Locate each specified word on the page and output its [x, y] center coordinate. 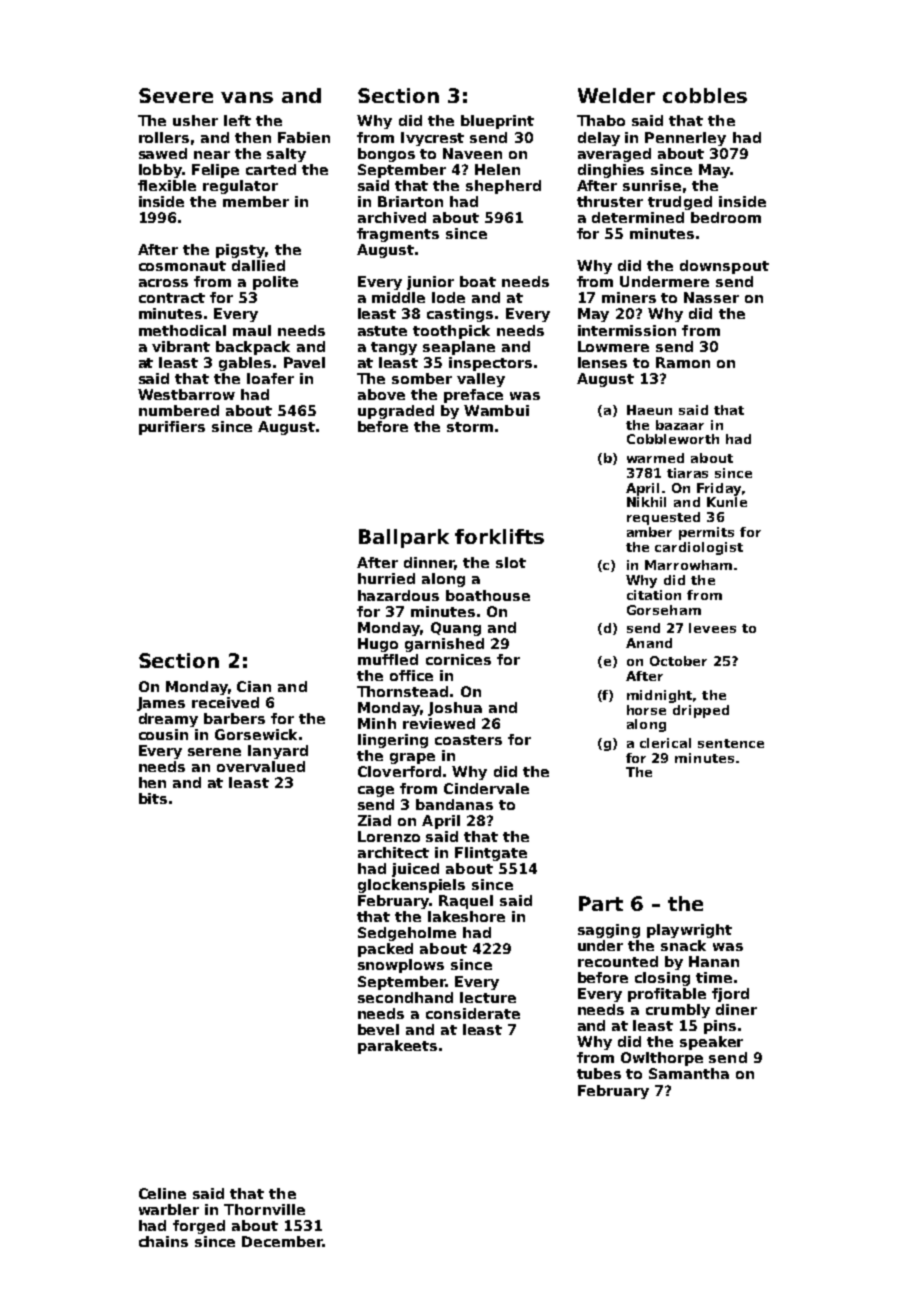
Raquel [466, 902]
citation [654, 595]
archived [392, 217]
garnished [444, 645]
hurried [386, 578]
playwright [689, 931]
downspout [724, 267]
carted [271, 169]
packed [385, 950]
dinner [429, 563]
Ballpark [404, 538]
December [282, 1241]
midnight [659, 696]
